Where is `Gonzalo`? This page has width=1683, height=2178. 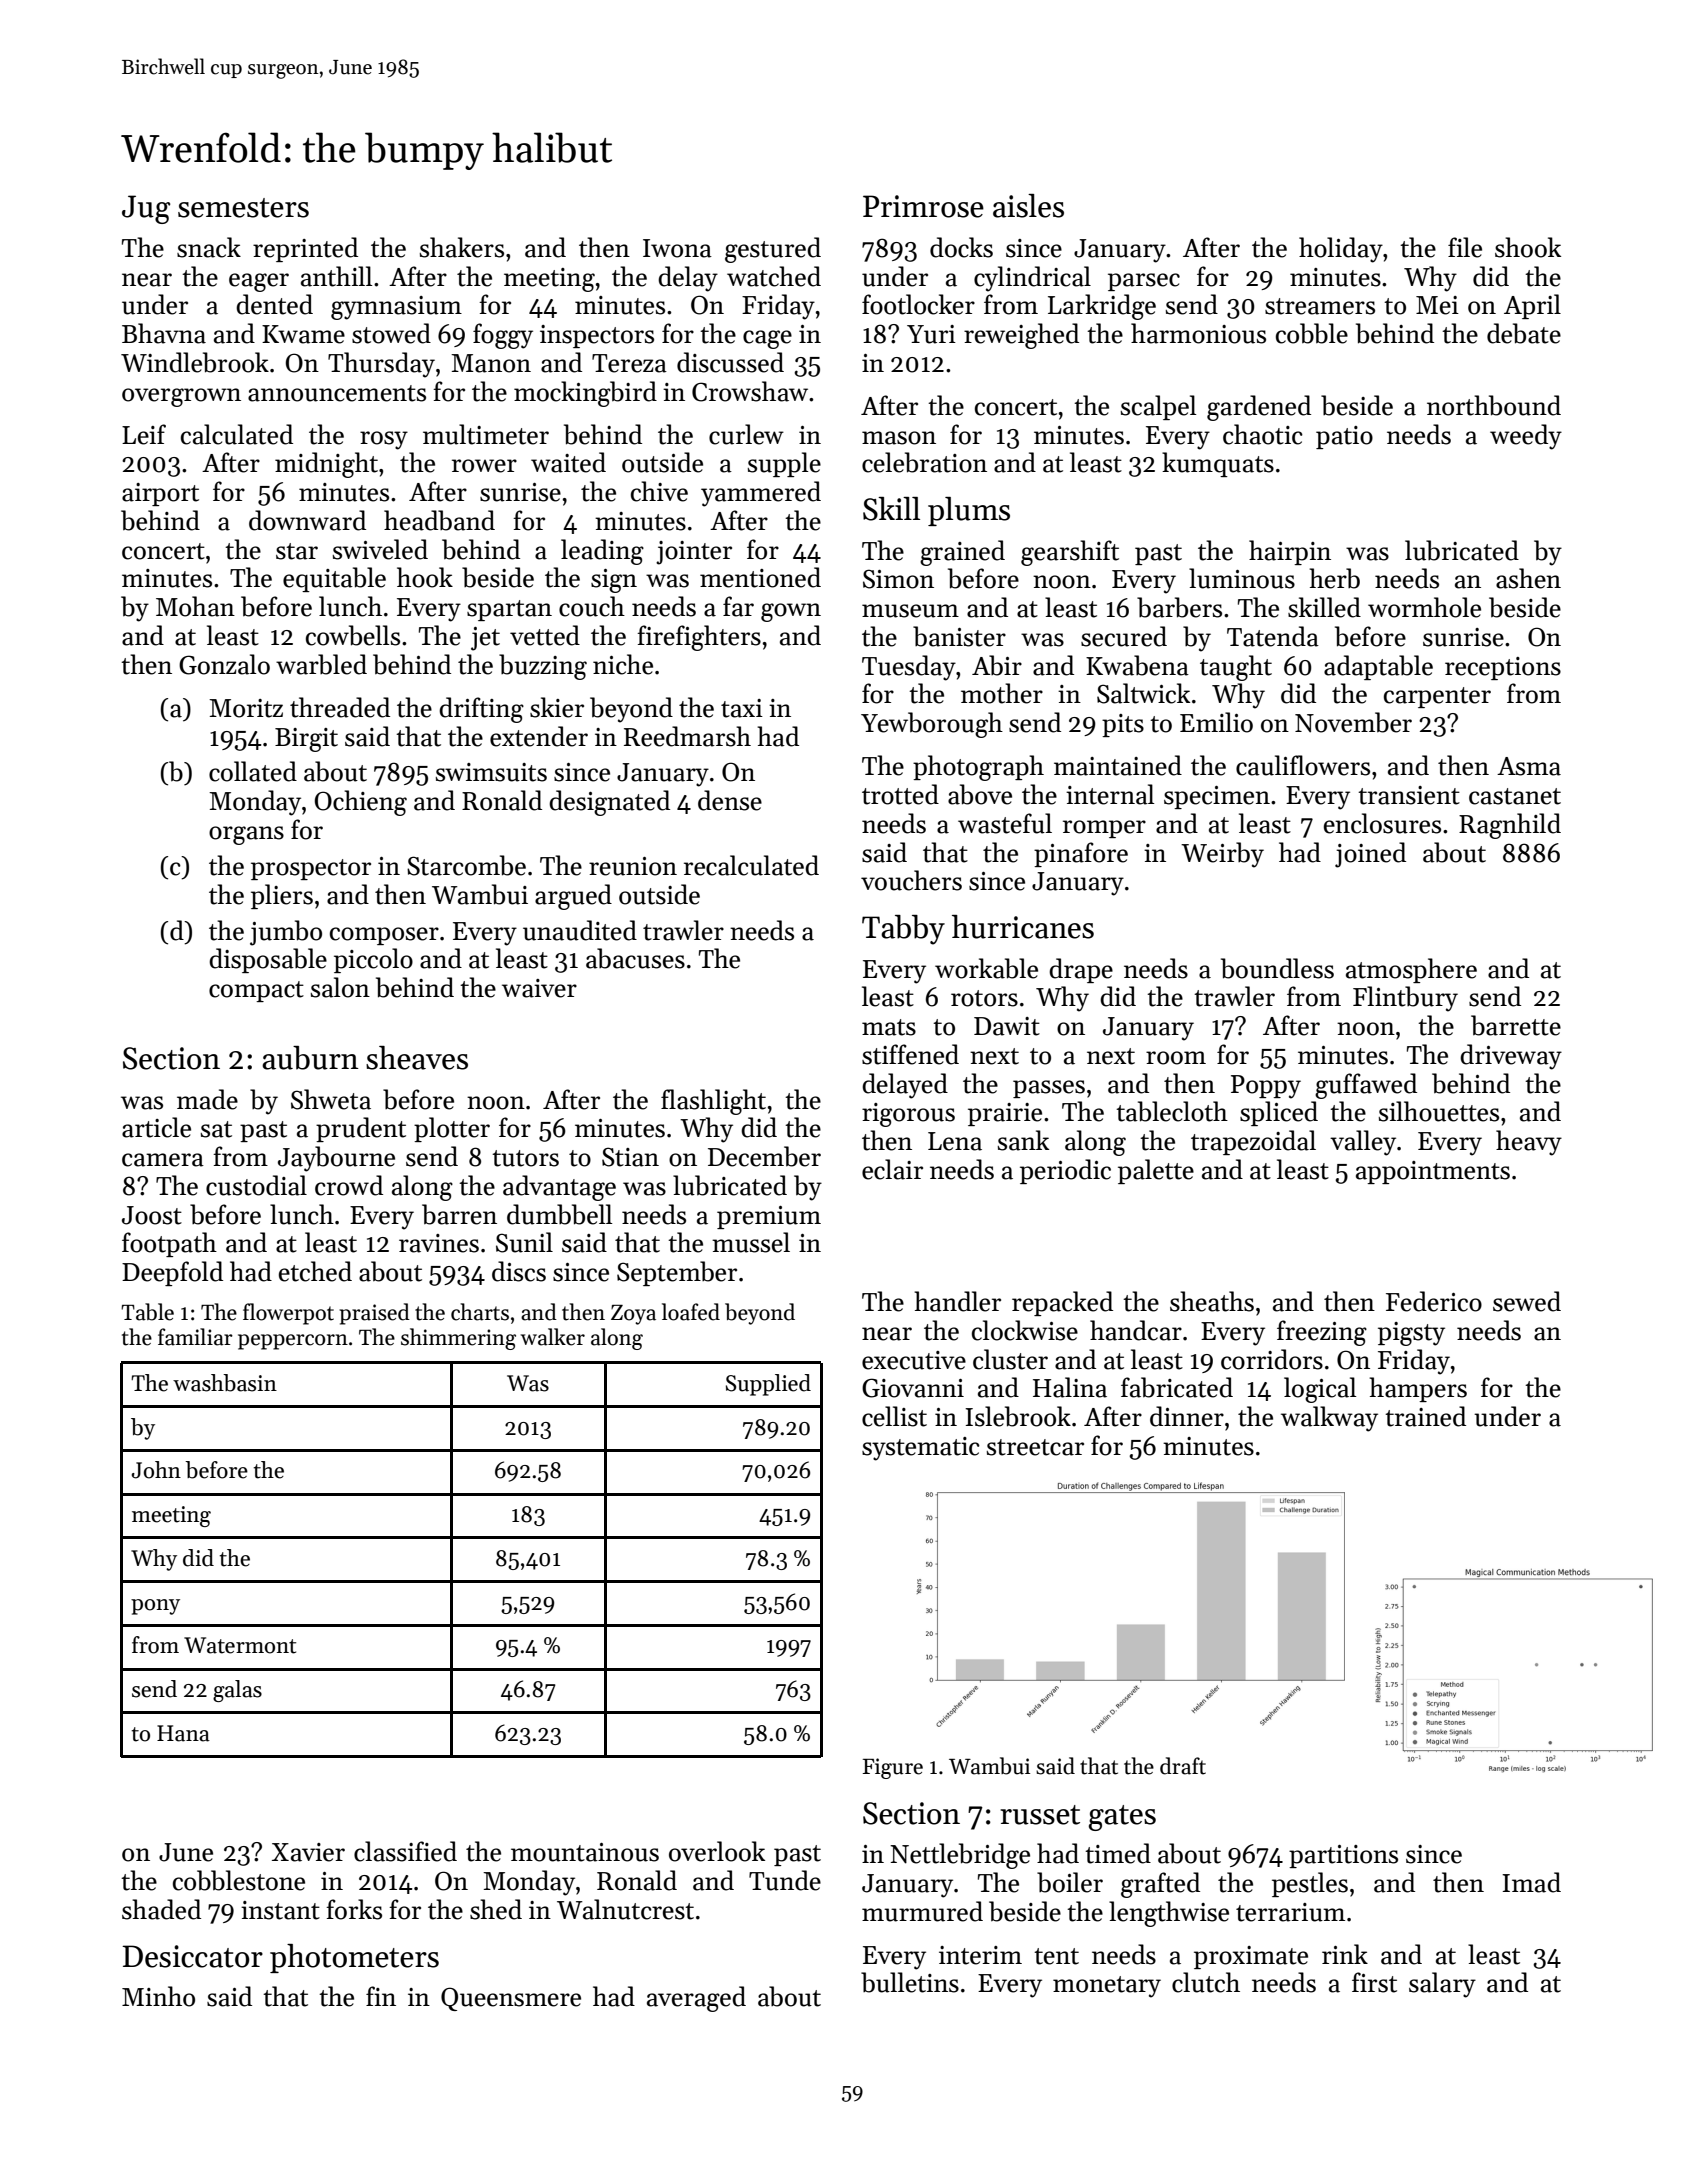 Gonzalo is located at coordinates (224, 664).
